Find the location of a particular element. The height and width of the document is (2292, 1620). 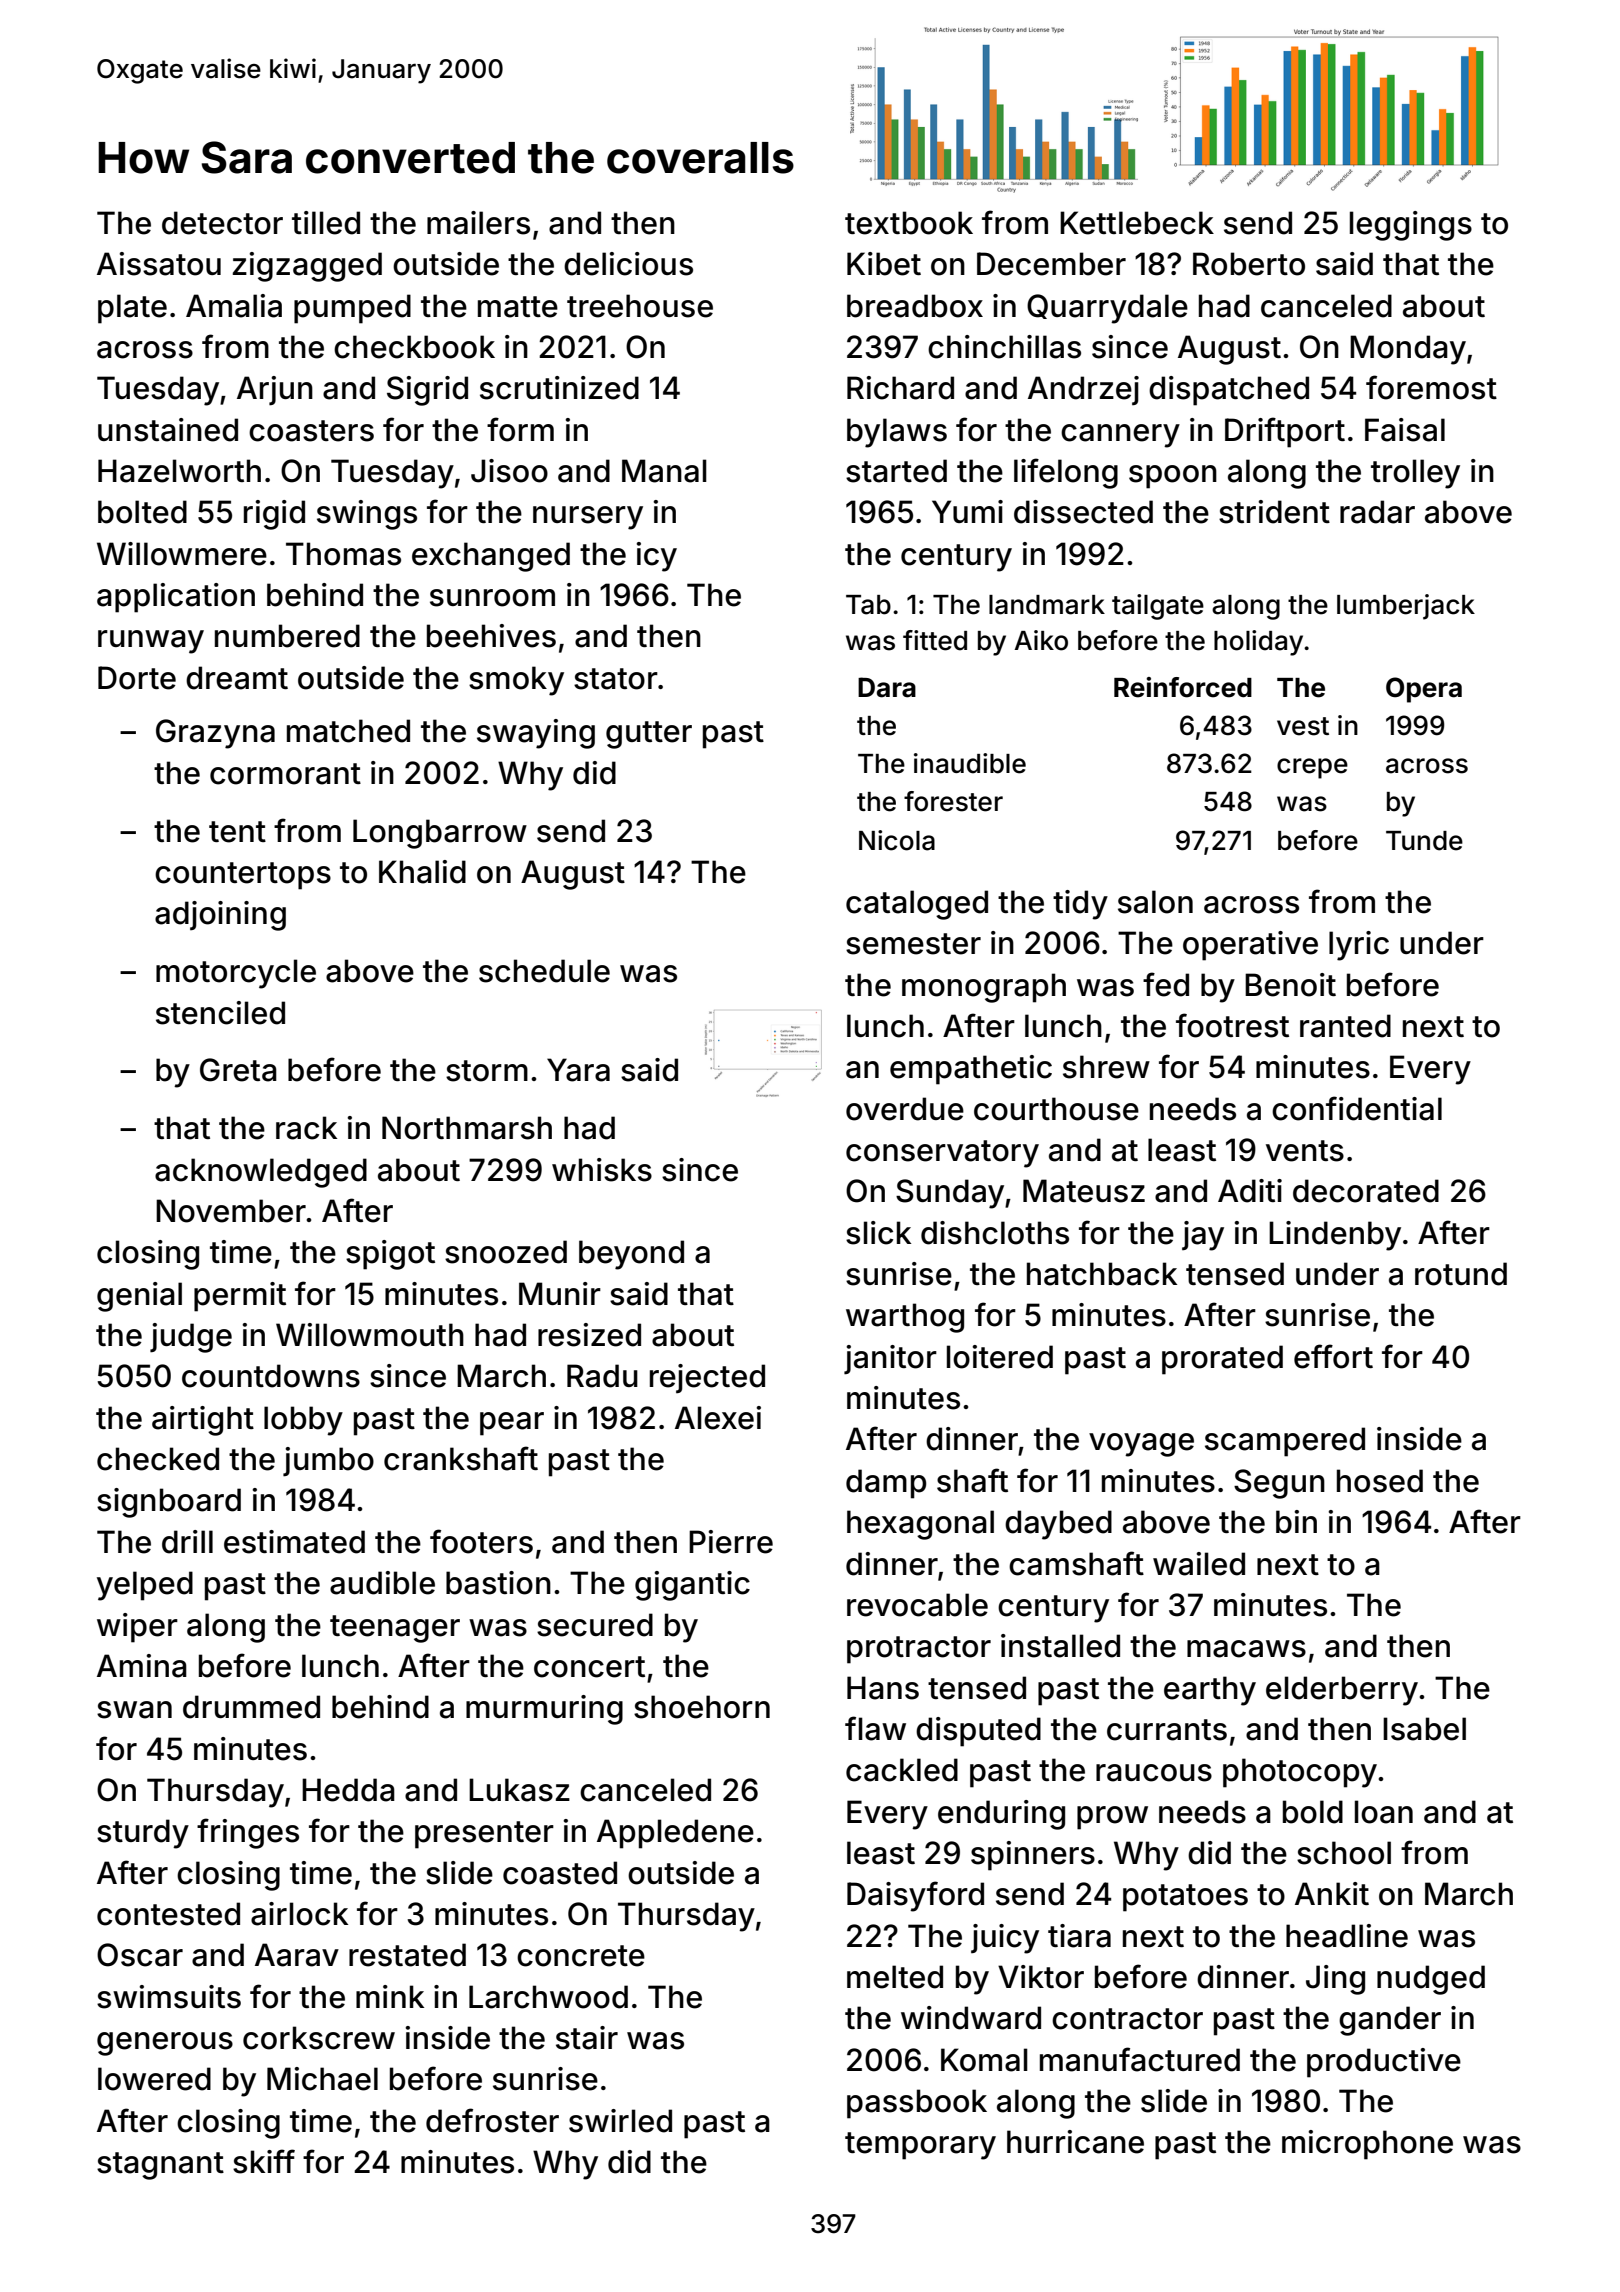

detector is located at coordinates (222, 223).
